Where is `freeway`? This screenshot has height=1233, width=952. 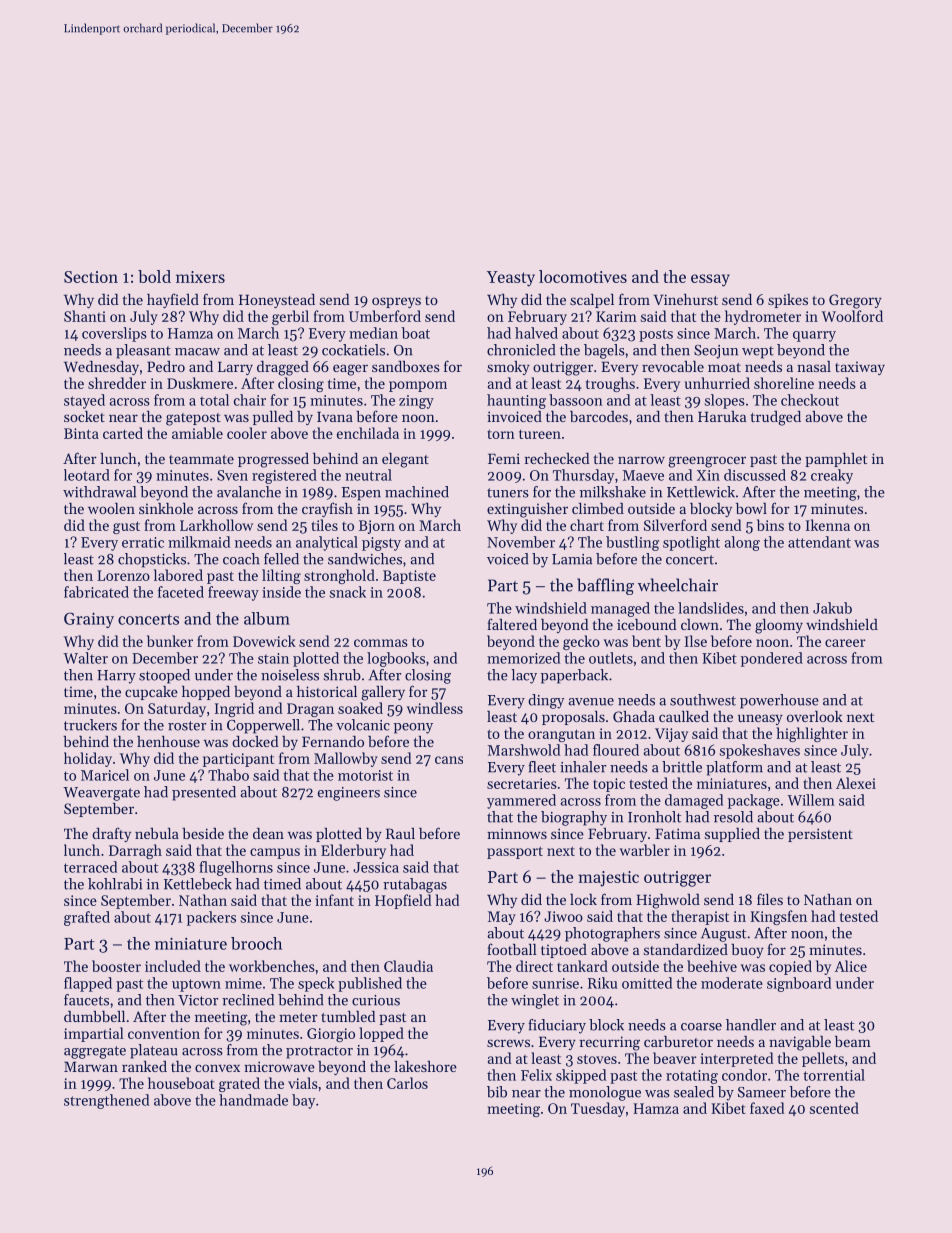
freeway is located at coordinates (233, 593).
